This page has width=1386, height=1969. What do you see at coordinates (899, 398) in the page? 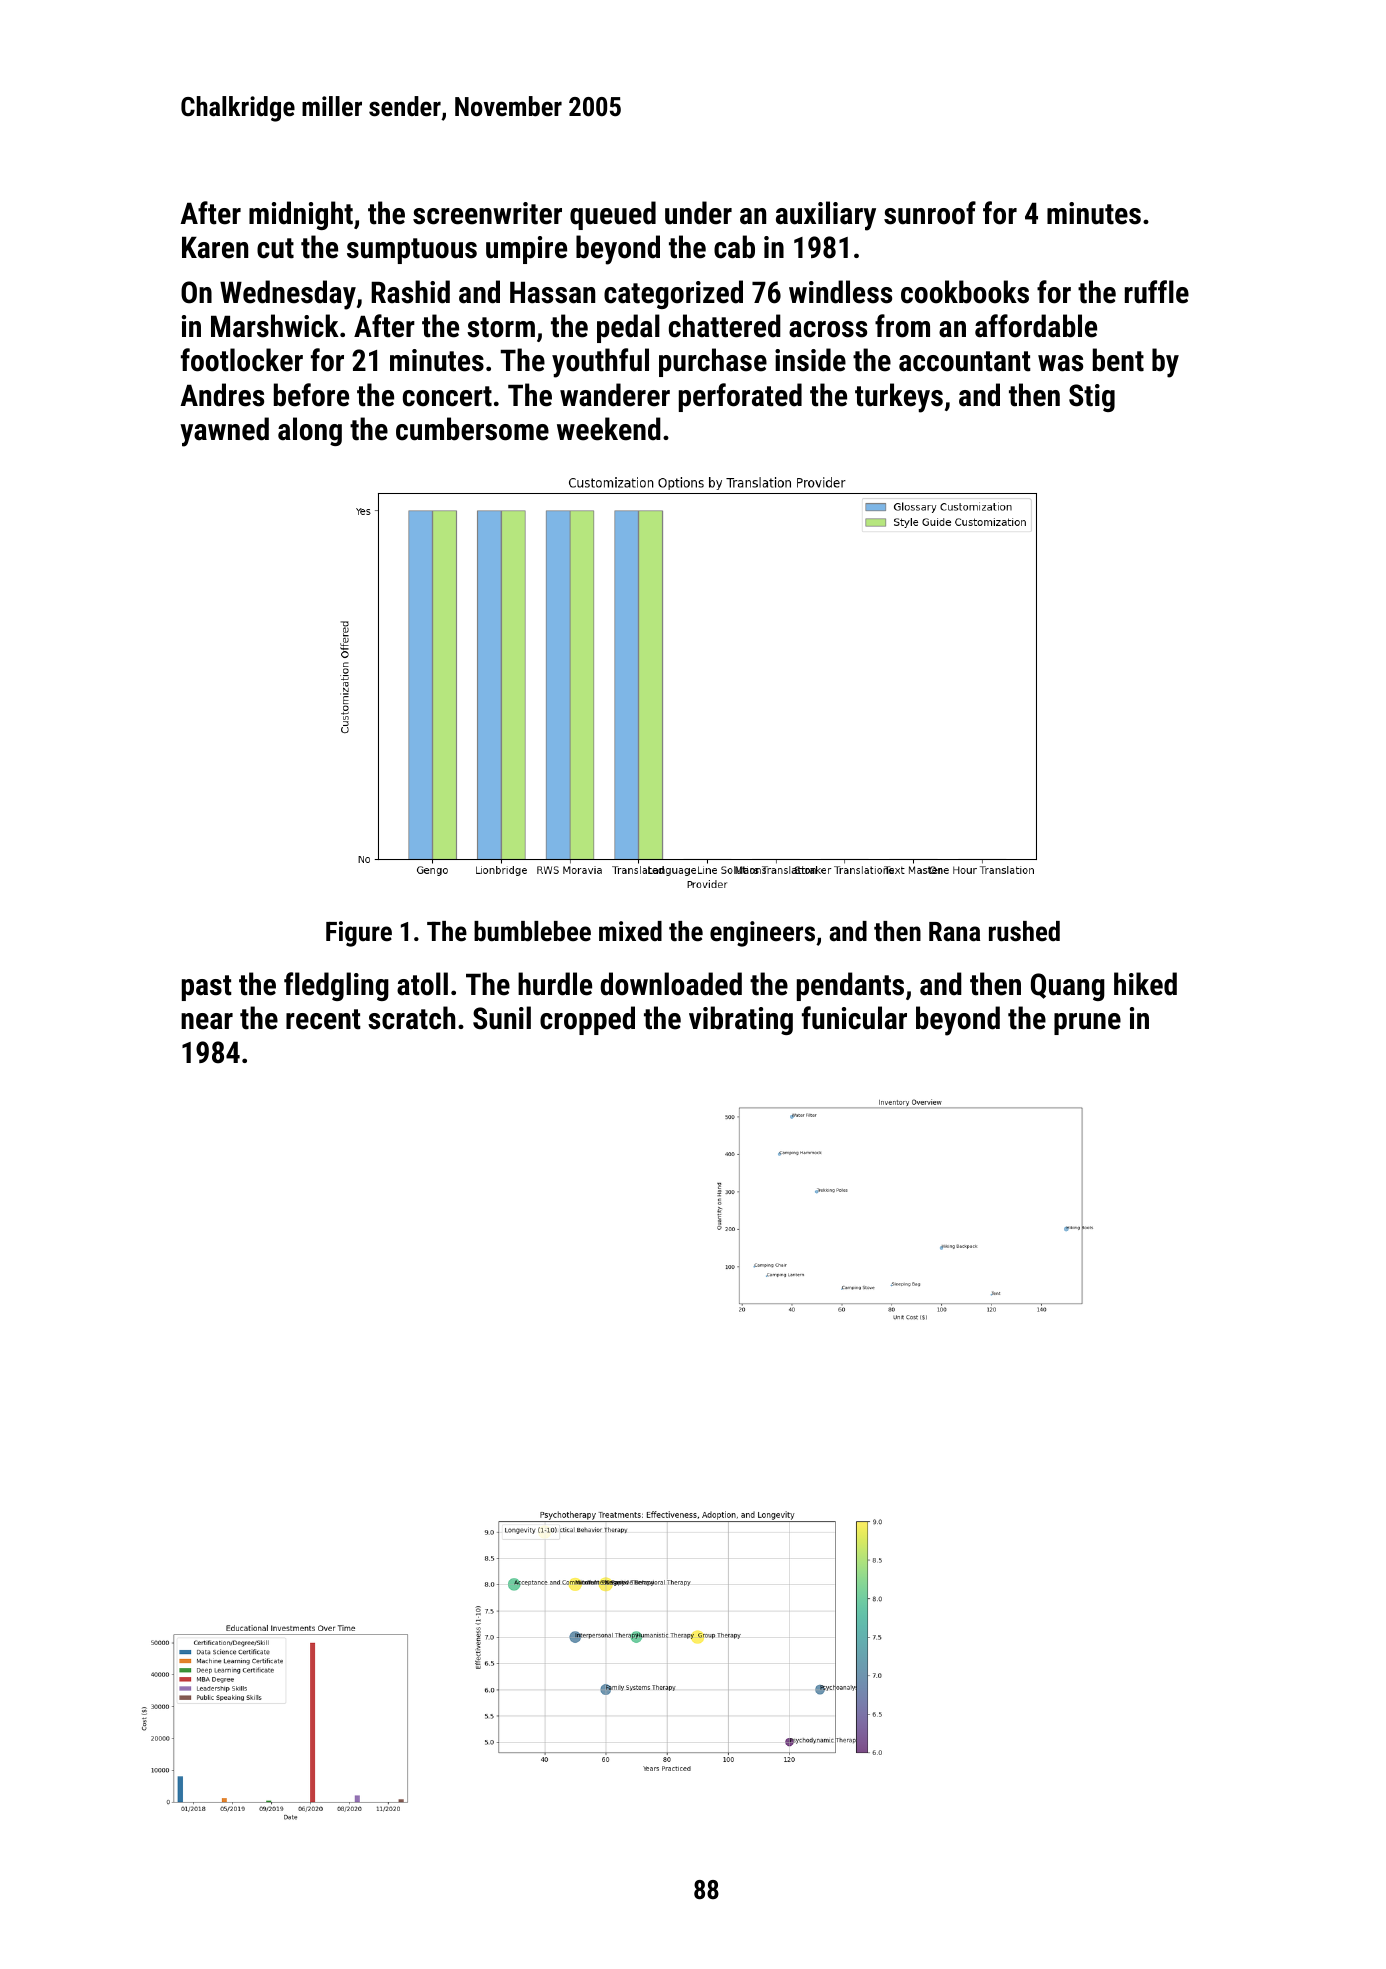
I see `turkeys` at bounding box center [899, 398].
